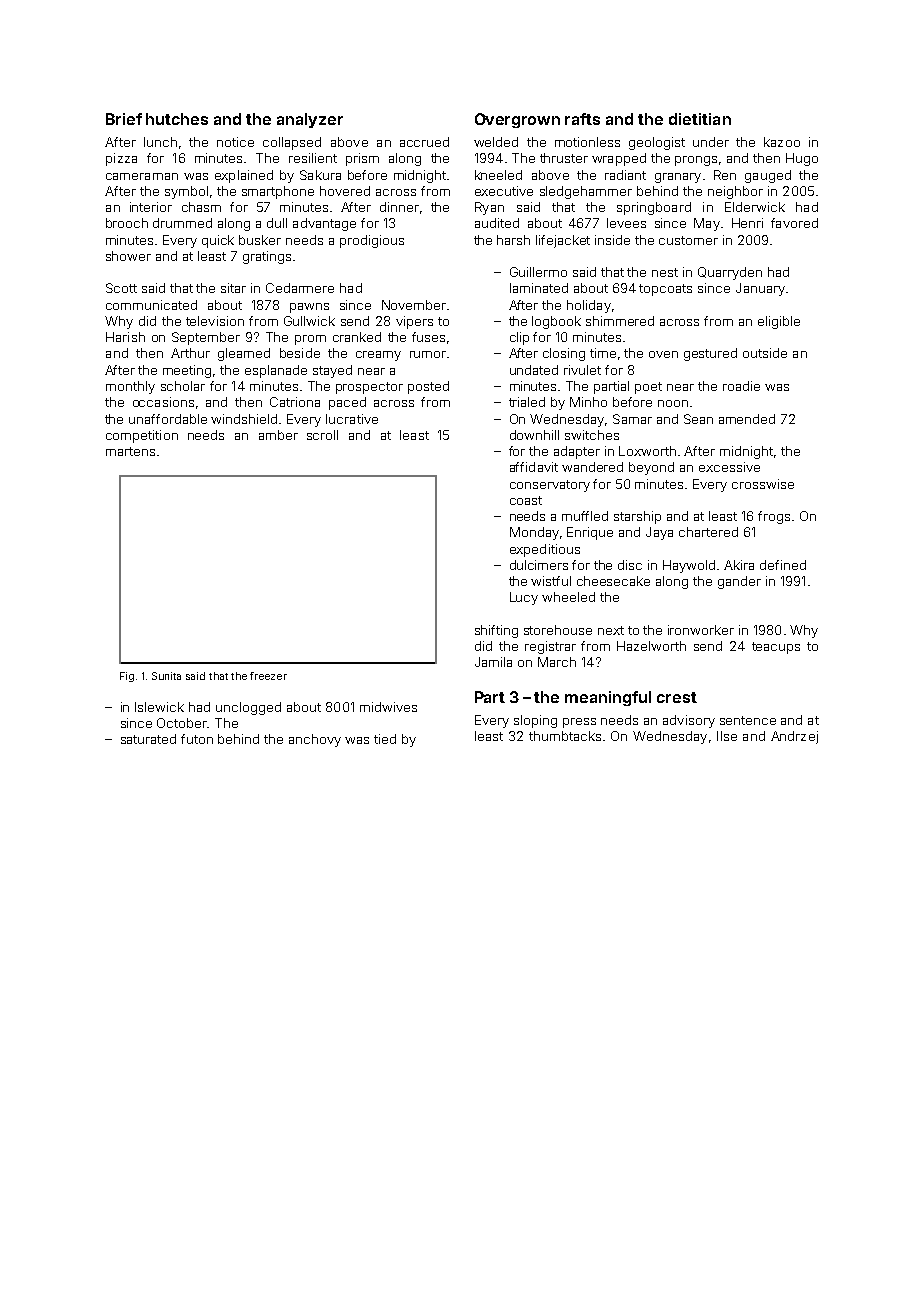  Describe the element at coordinates (130, 387) in the page. I see `monthly` at that location.
